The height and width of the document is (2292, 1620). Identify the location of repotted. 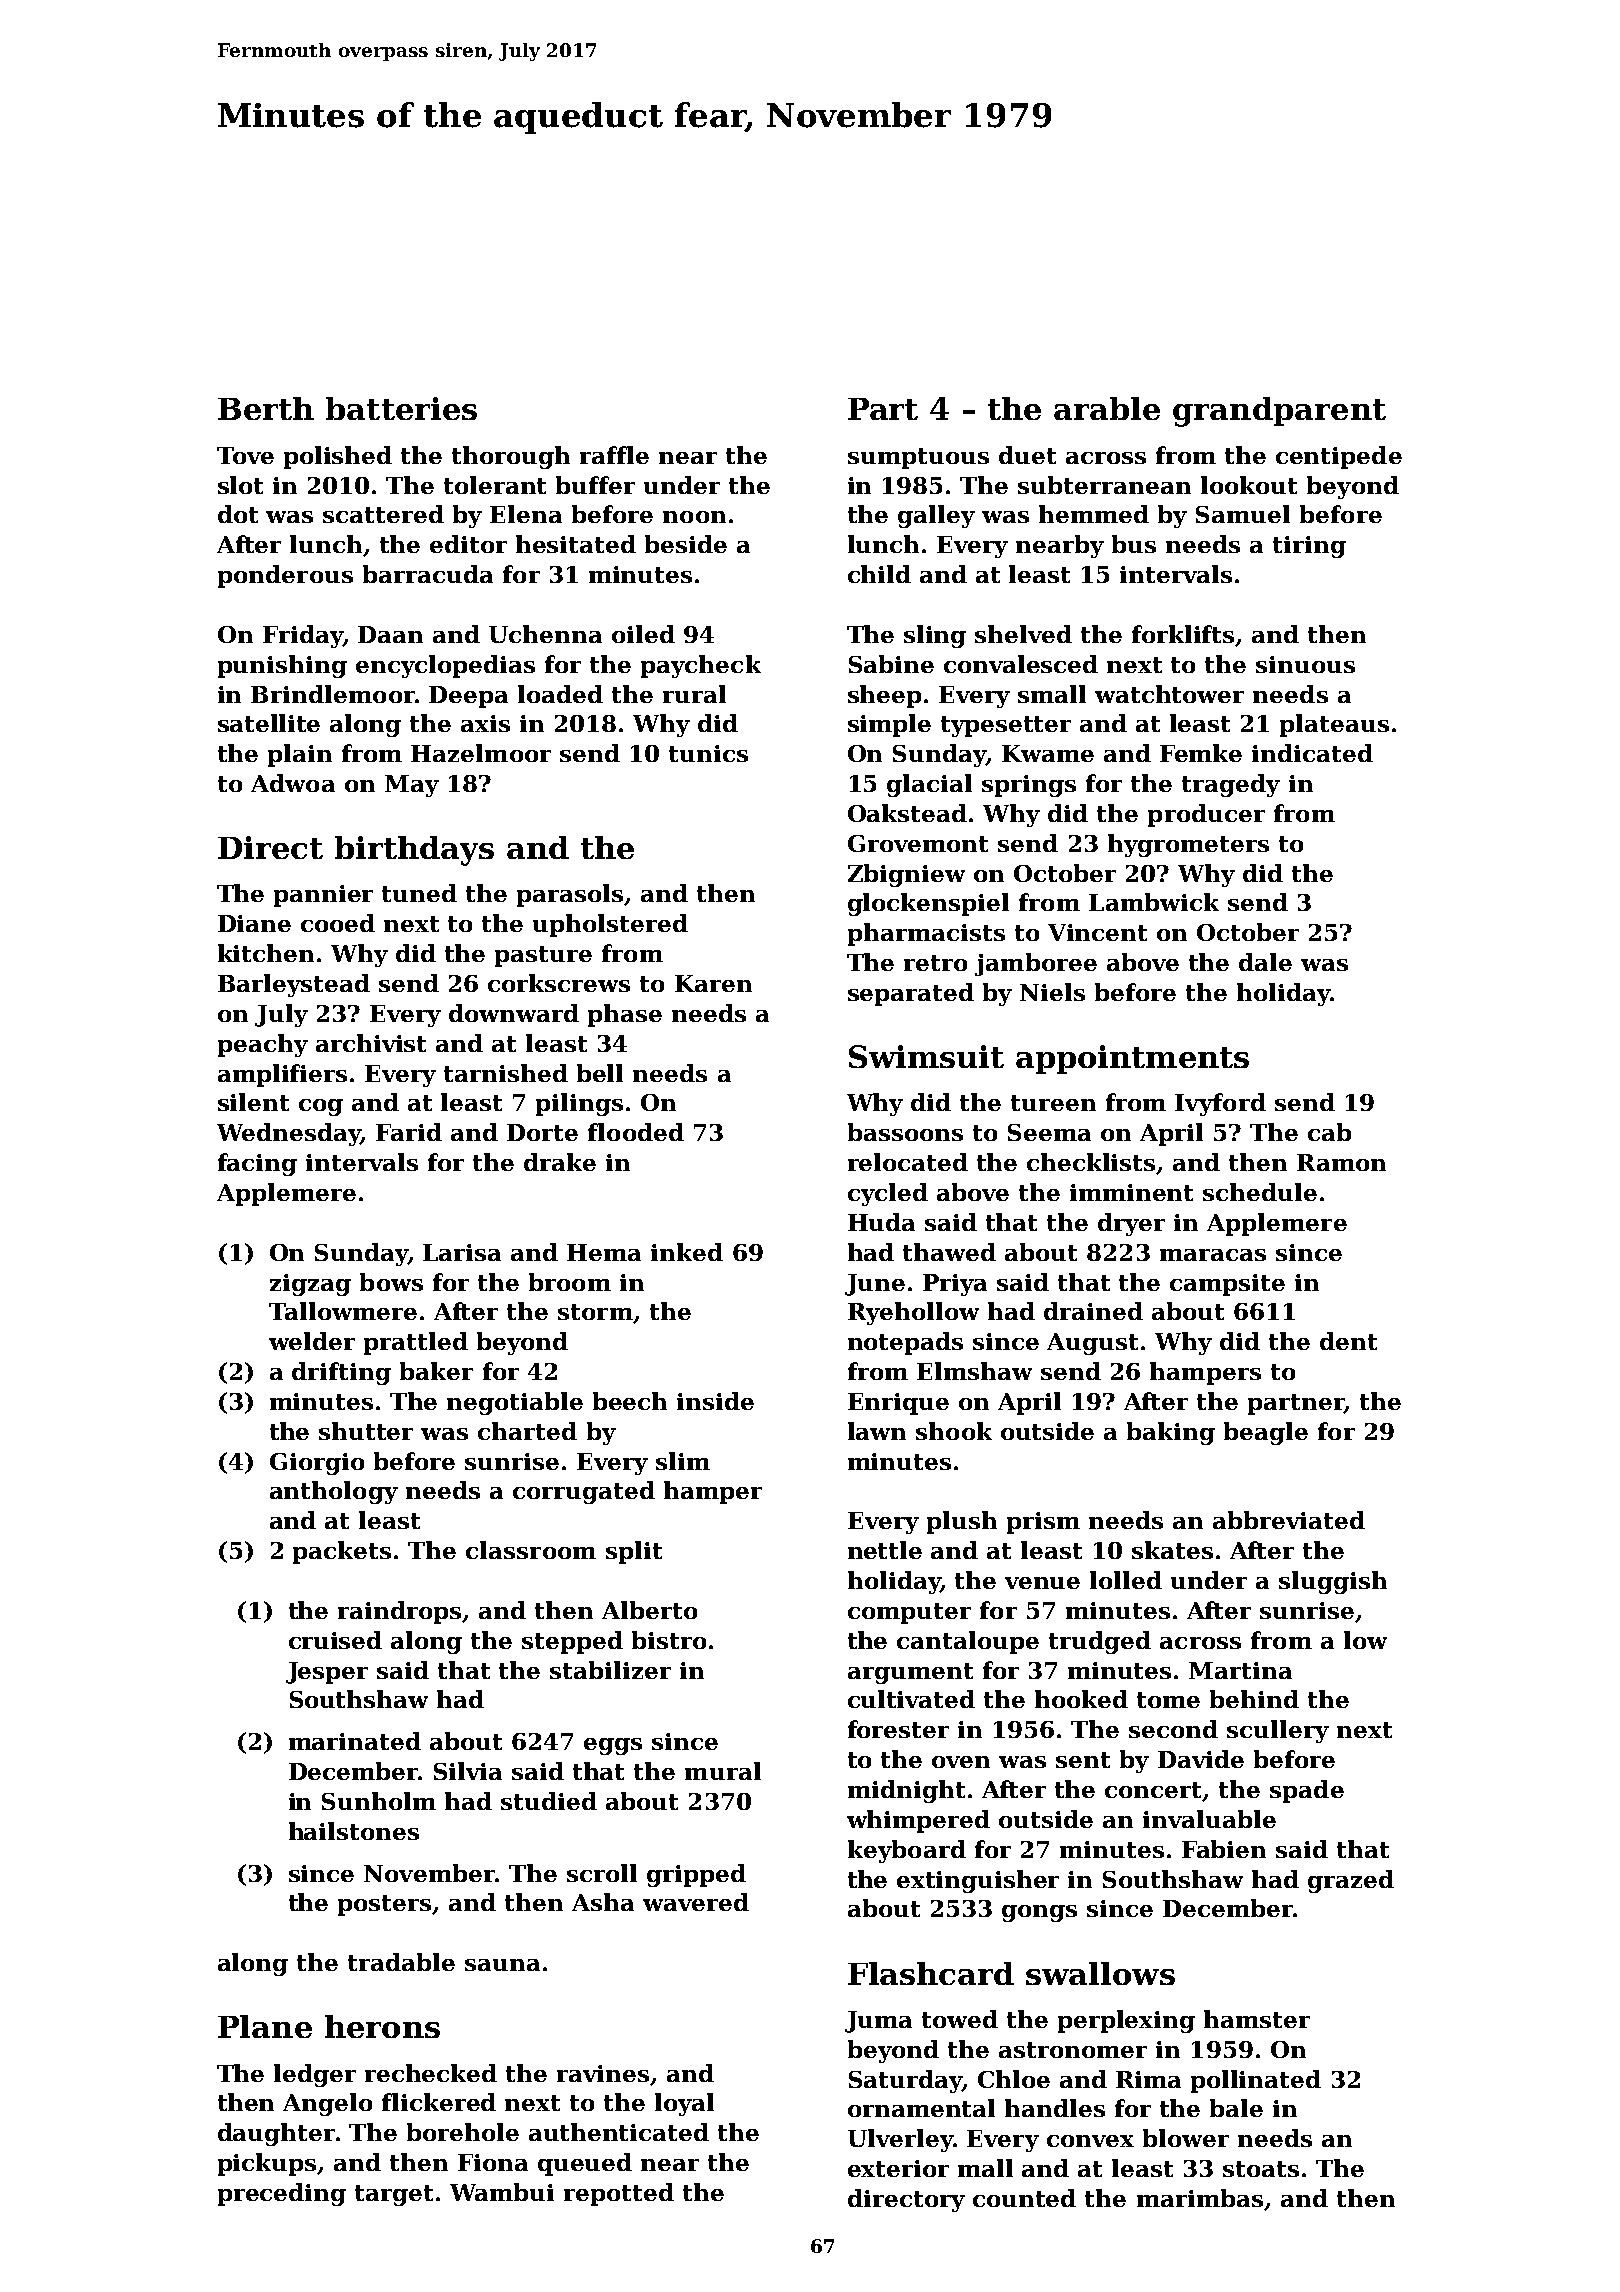
(619, 2194).
